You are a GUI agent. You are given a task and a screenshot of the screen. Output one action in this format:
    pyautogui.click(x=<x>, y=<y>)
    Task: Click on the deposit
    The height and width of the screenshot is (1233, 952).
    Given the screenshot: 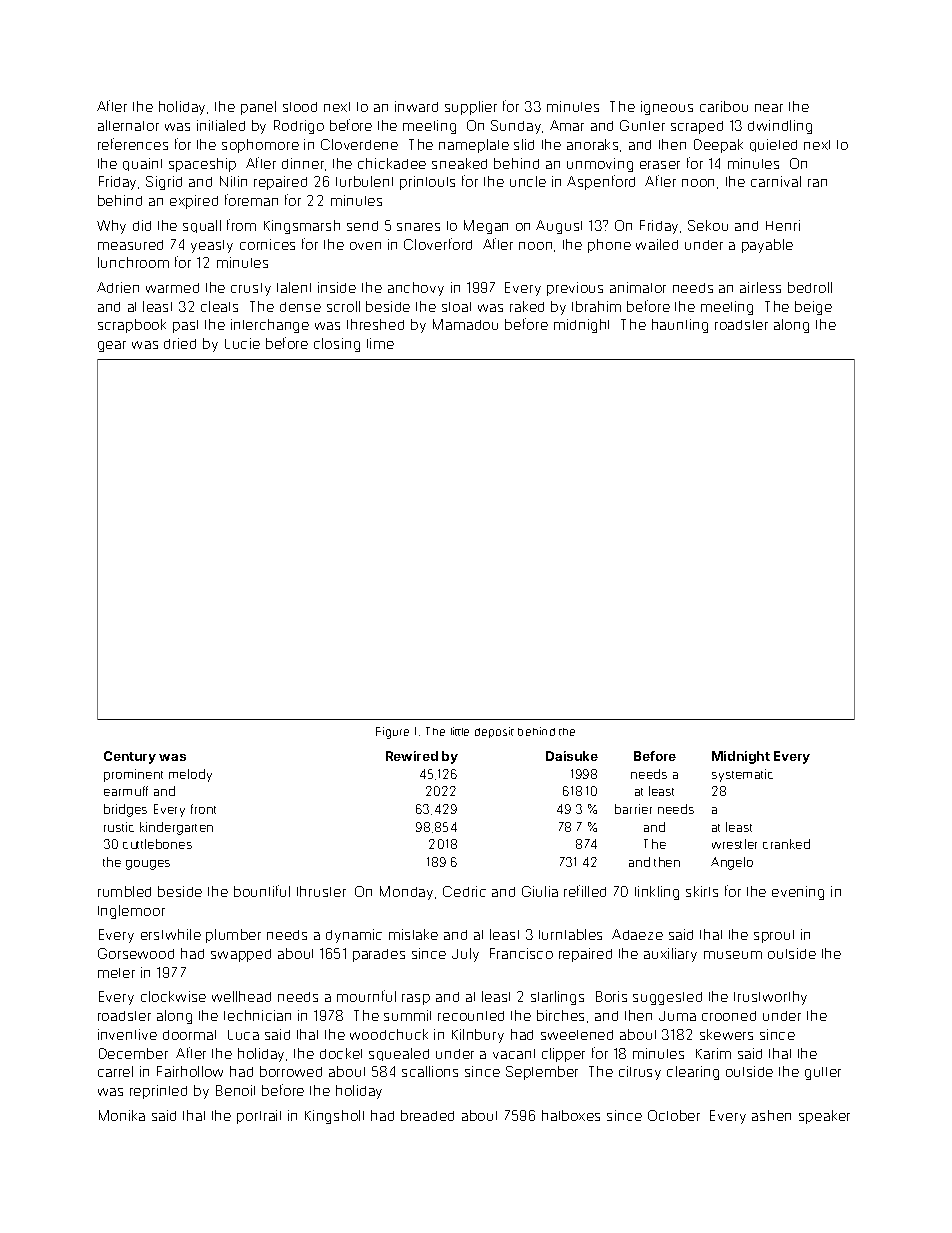 What is the action you would take?
    pyautogui.click(x=494, y=732)
